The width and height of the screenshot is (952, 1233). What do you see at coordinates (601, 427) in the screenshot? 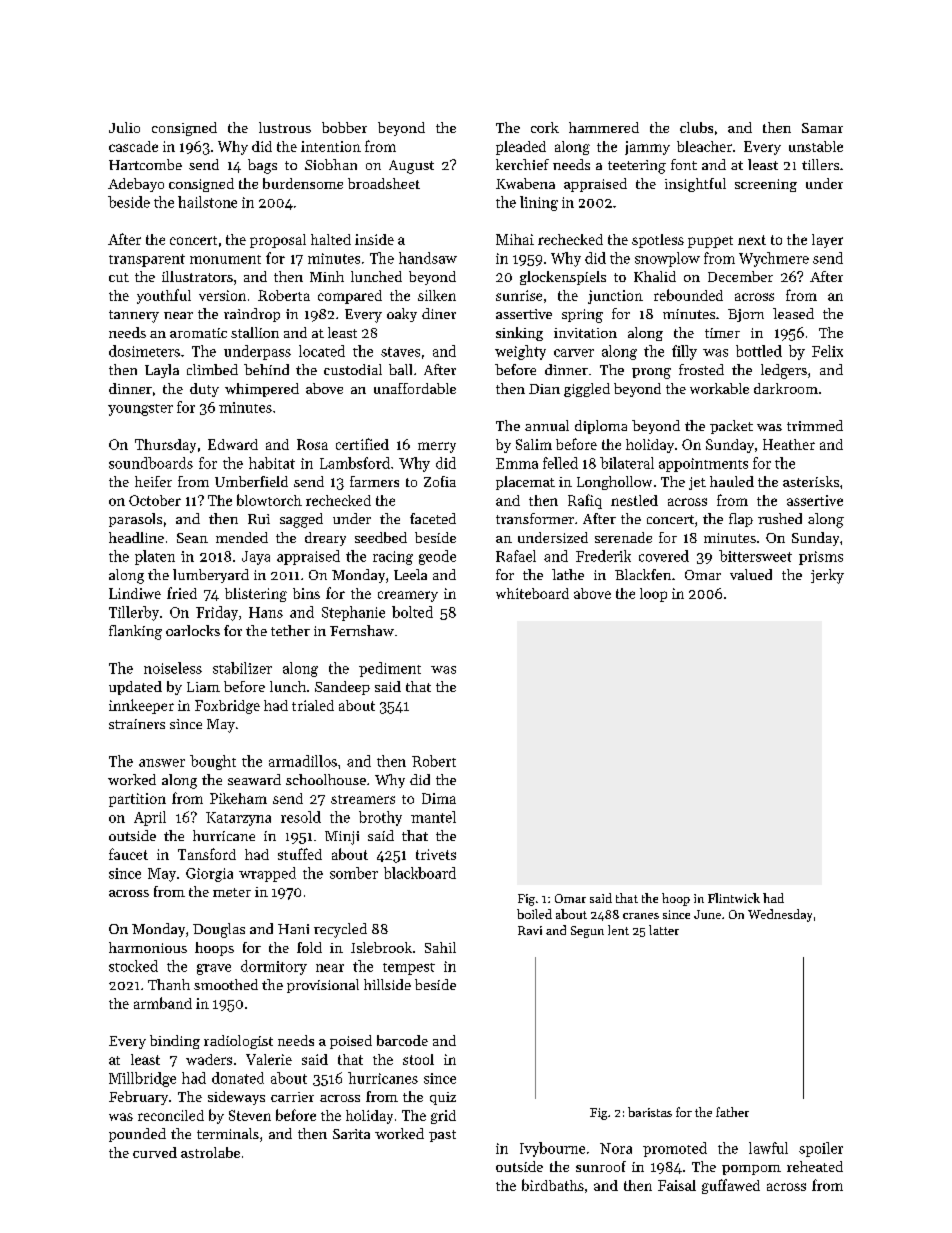
I see `diploma` at bounding box center [601, 427].
